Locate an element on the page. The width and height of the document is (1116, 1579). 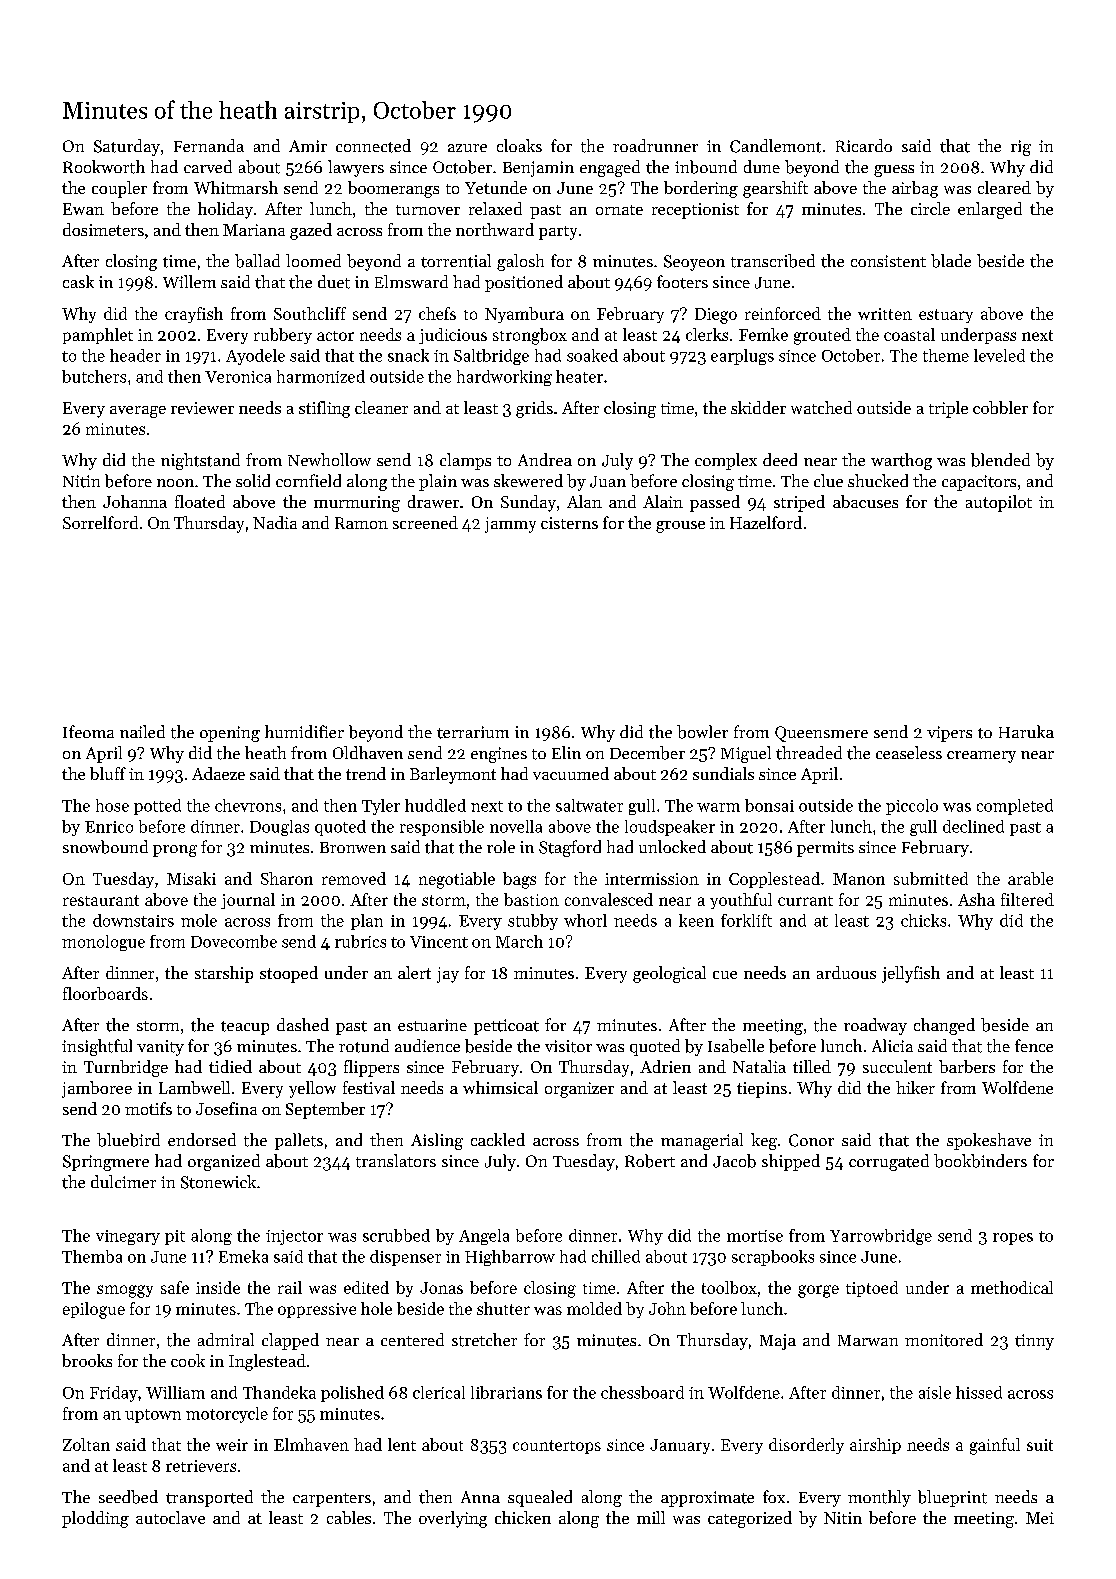
inside is located at coordinates (218, 1287).
